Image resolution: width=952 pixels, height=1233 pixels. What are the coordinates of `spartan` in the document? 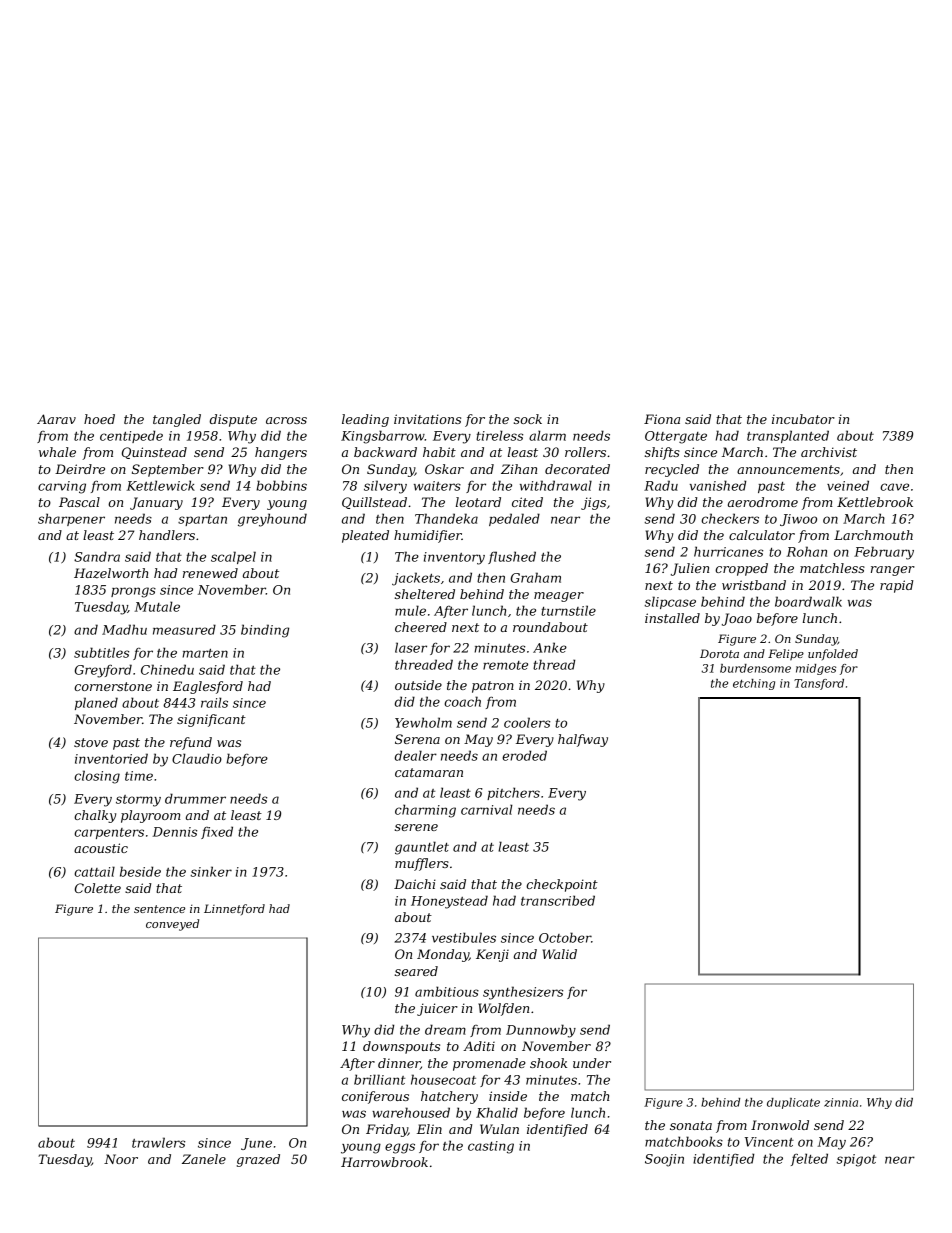 It's located at (202, 520).
